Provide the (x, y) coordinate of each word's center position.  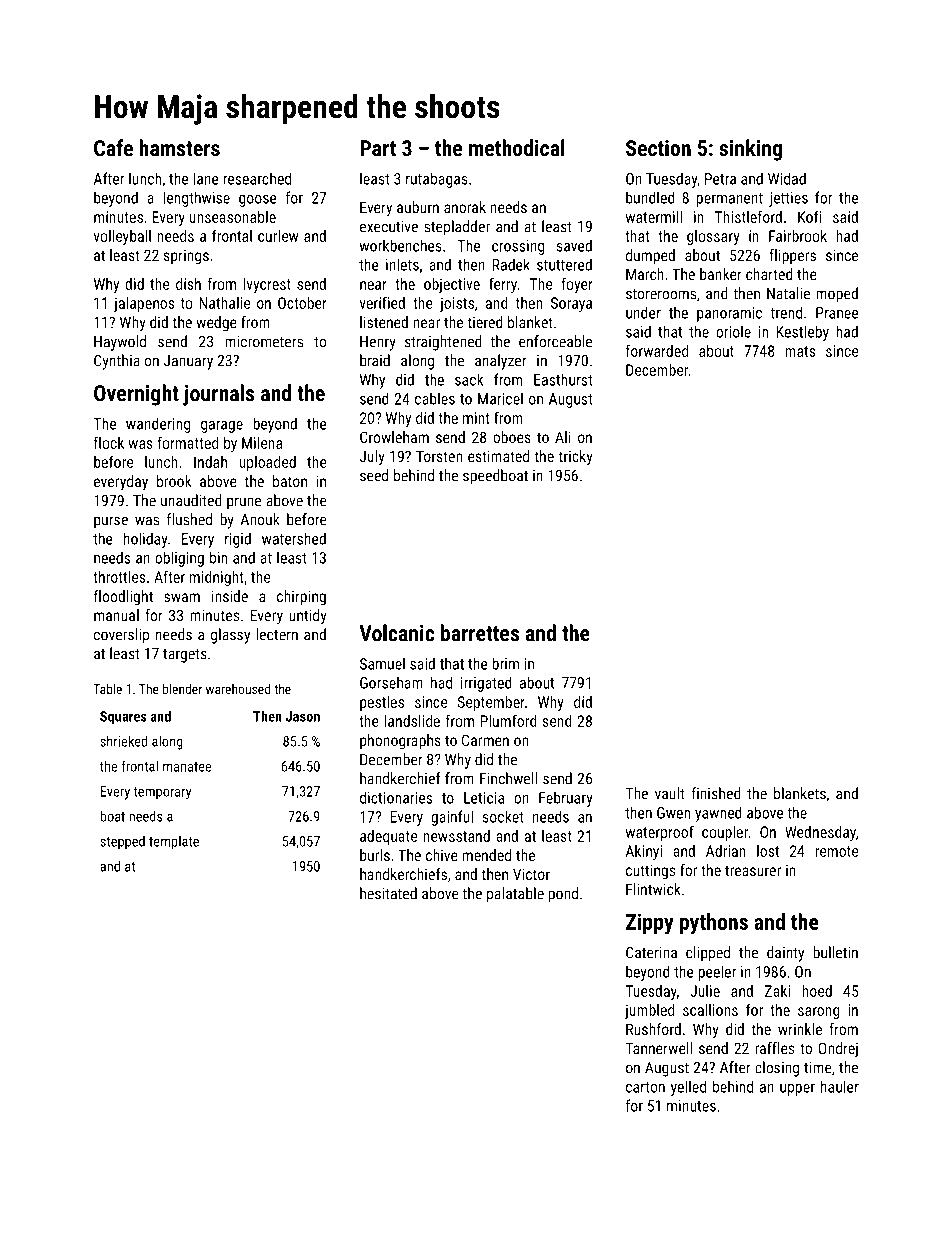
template (174, 842)
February (566, 799)
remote (836, 851)
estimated (498, 456)
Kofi (809, 216)
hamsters (179, 147)
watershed (294, 538)
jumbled (649, 1011)
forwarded (657, 350)
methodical (517, 147)
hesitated (388, 893)
